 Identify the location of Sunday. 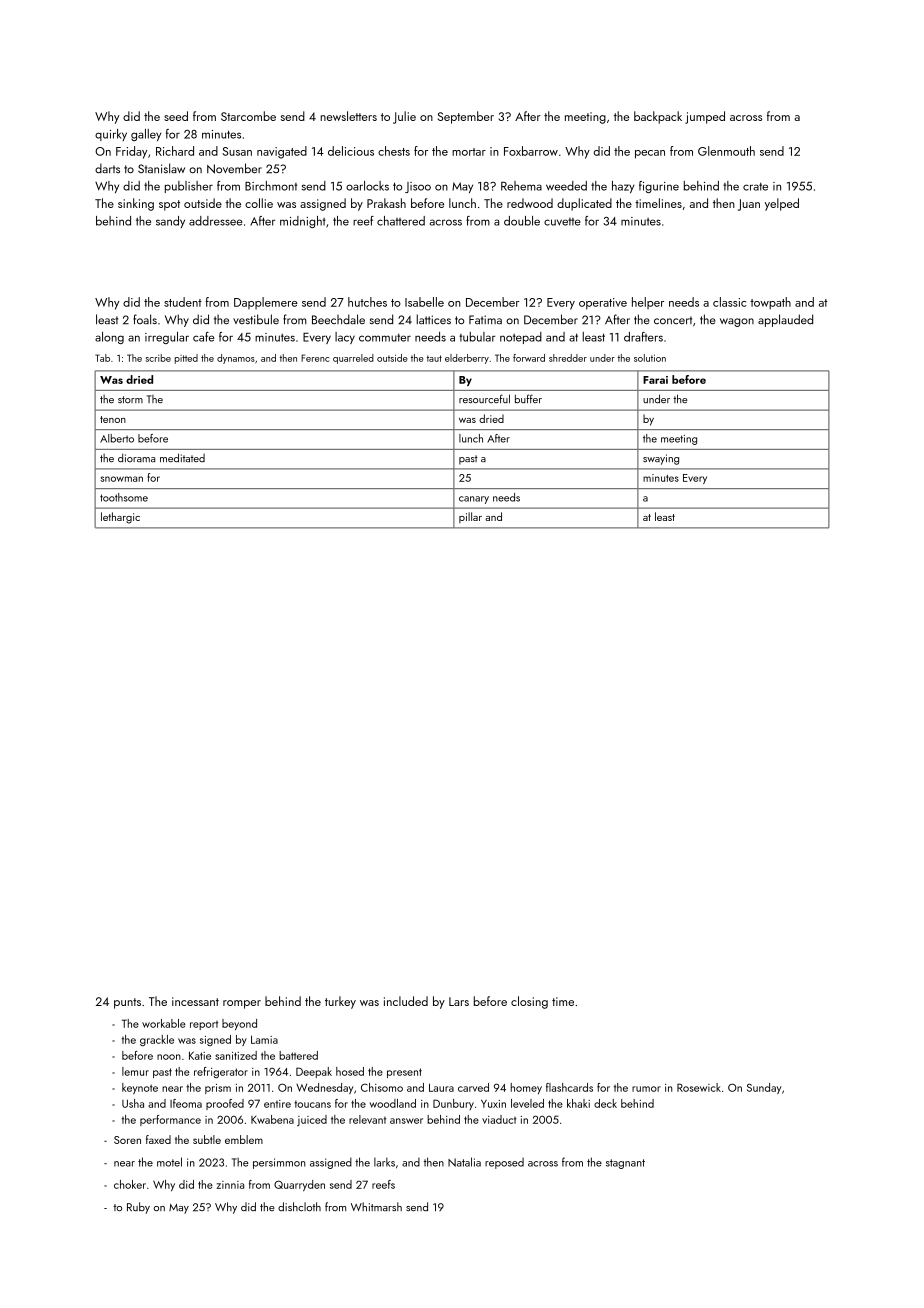
(764, 1088).
